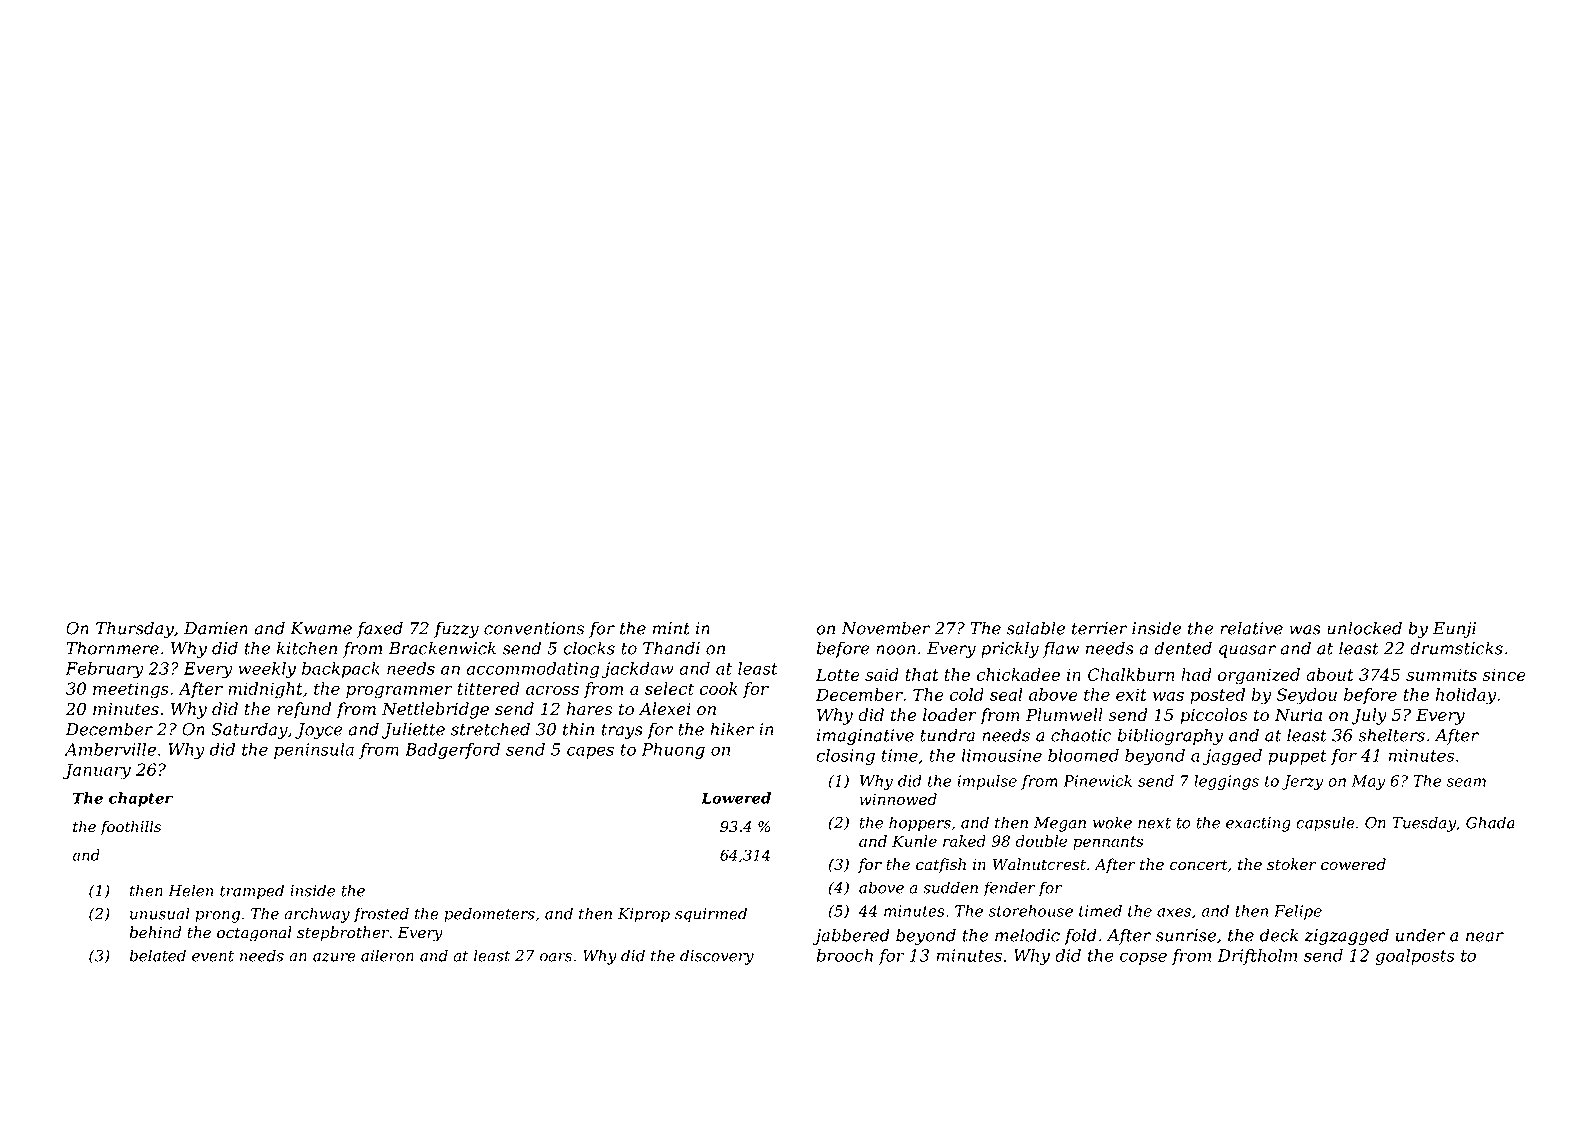 The width and height of the page is (1594, 1127). I want to click on Damien, so click(216, 628).
